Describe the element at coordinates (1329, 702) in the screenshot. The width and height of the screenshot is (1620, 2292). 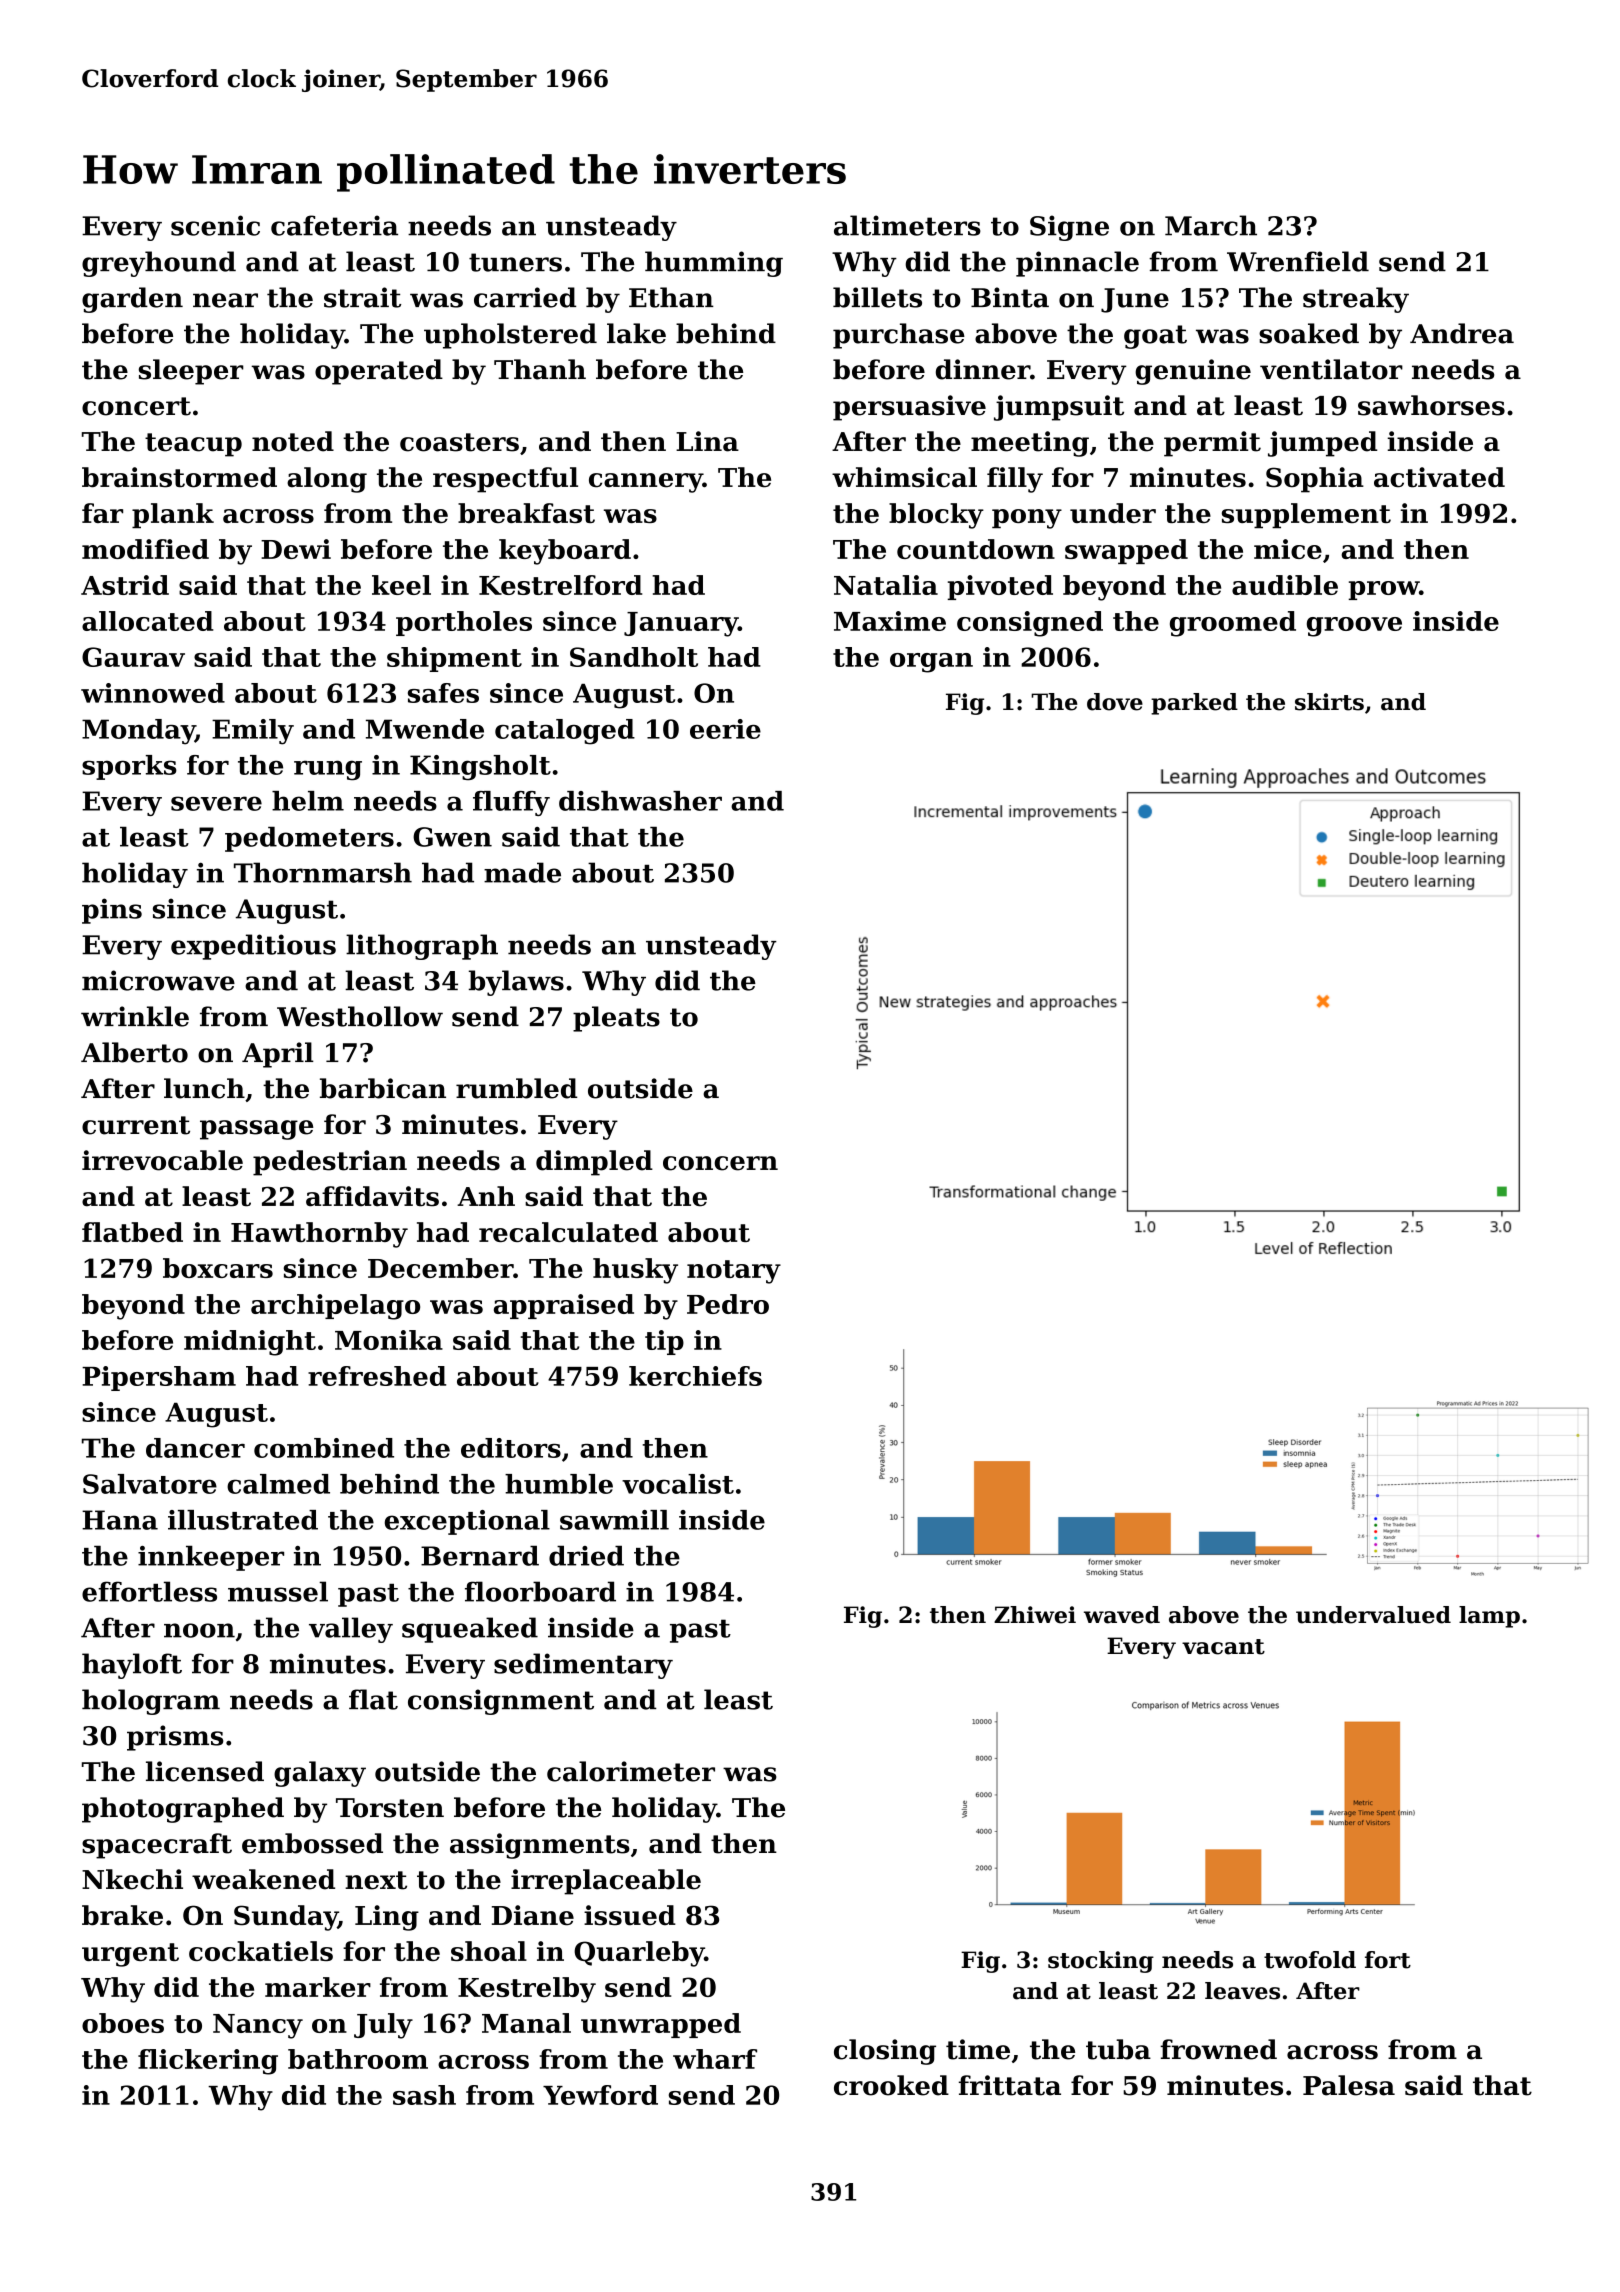
I see `skirts` at that location.
